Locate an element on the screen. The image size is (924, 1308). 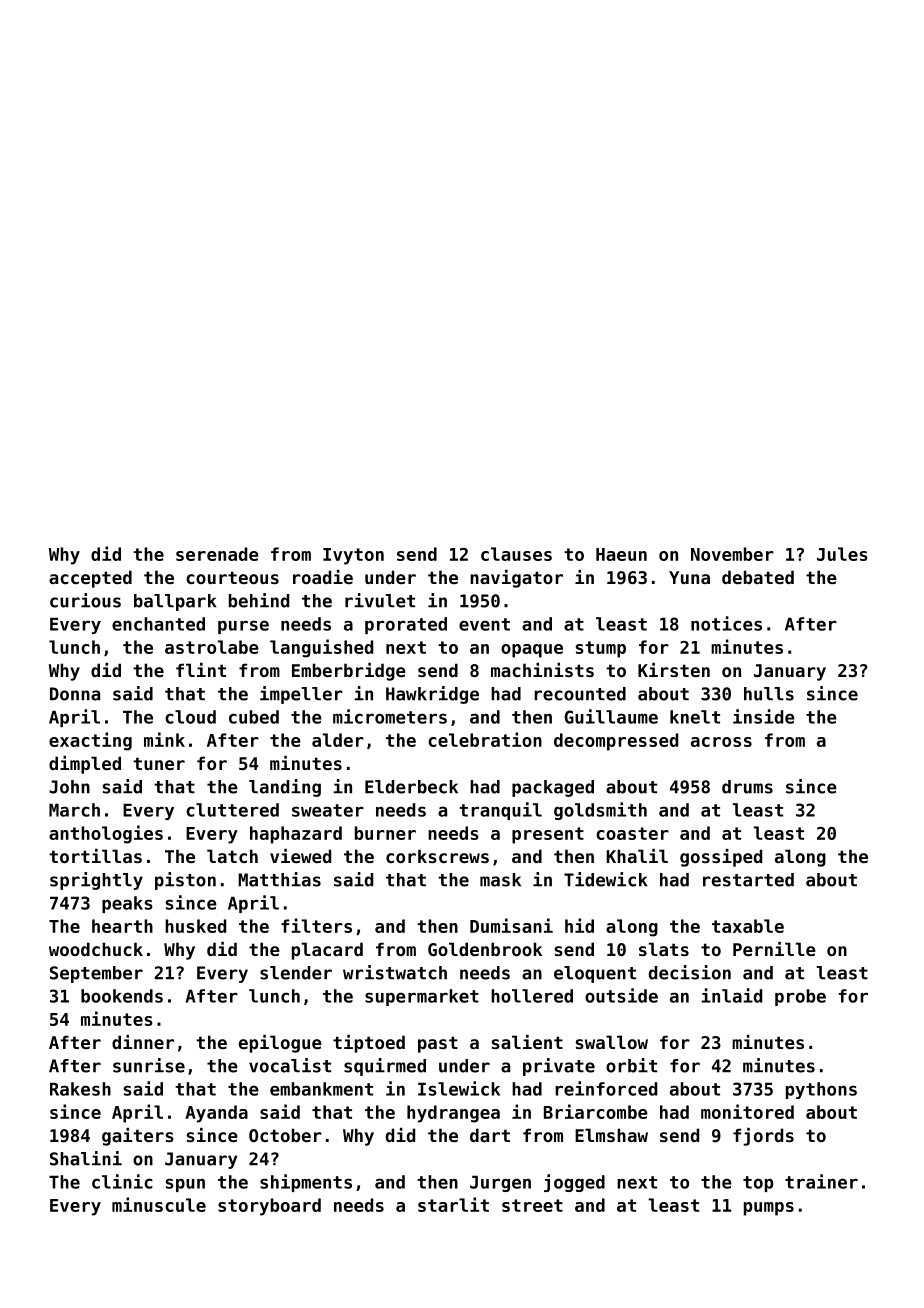
haphazard is located at coordinates (296, 835).
